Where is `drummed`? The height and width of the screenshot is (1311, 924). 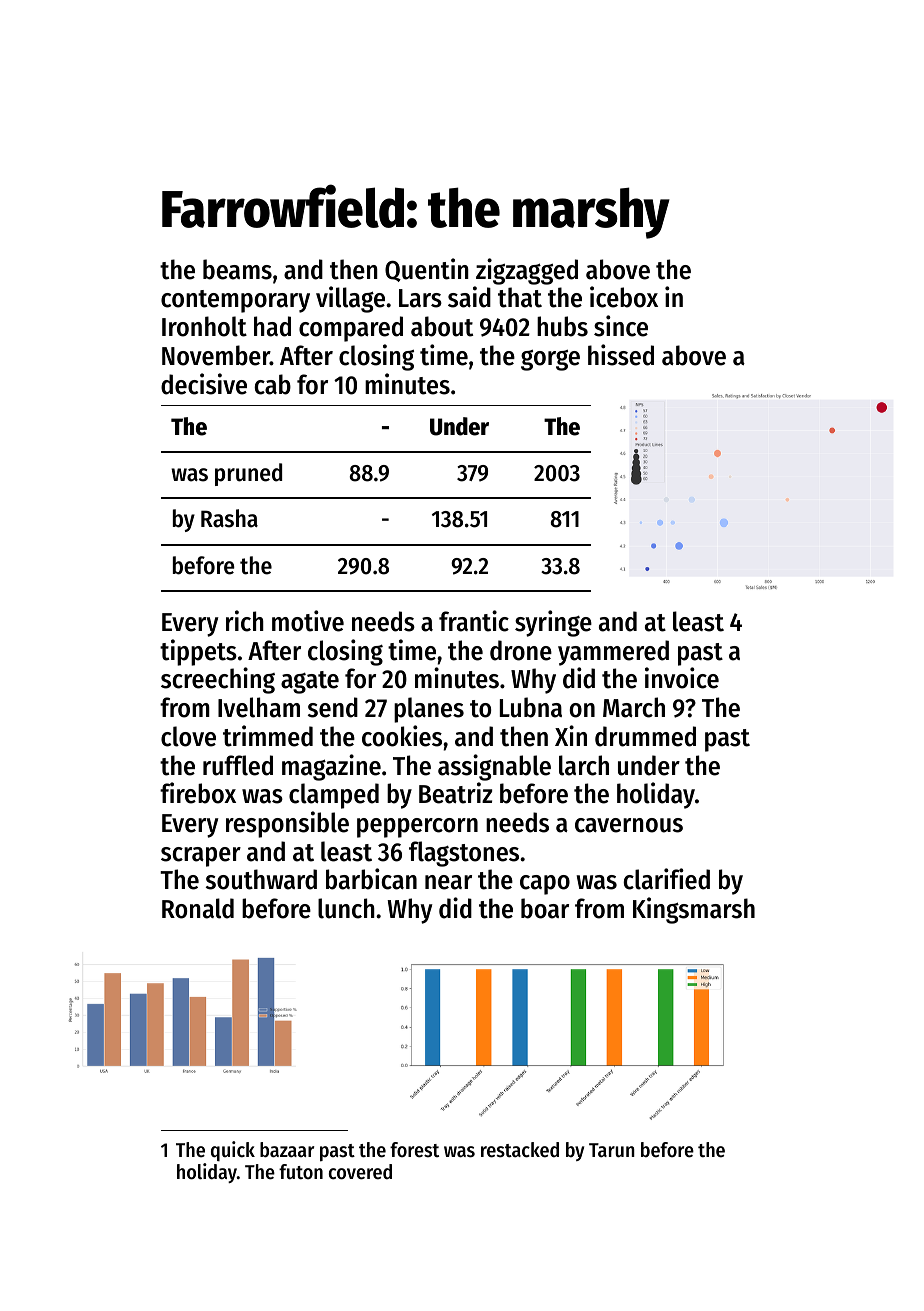
drummed is located at coordinates (645, 736).
